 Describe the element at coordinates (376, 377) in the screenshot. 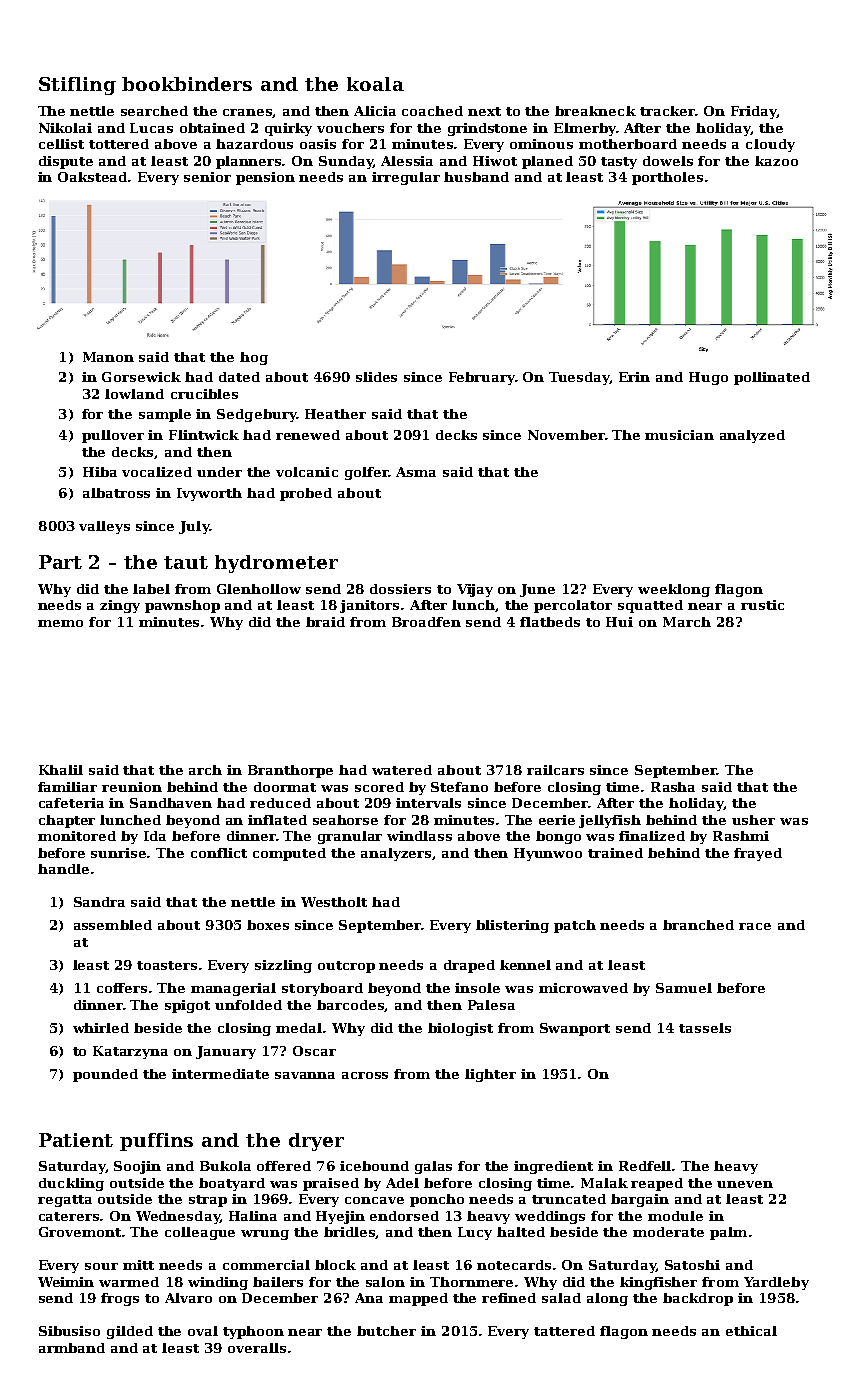

I see `slides` at that location.
